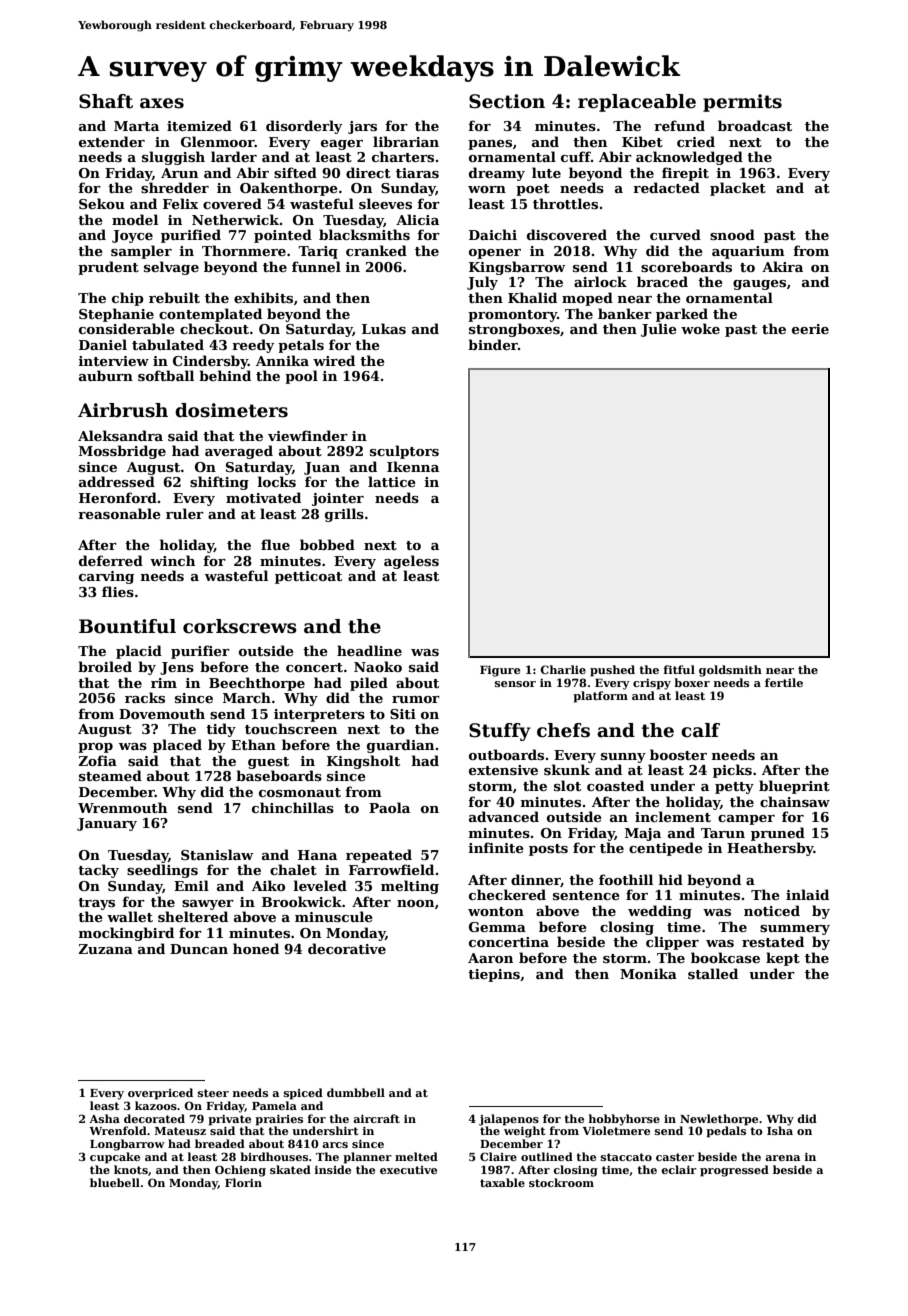  Describe the element at coordinates (362, 127) in the screenshot. I see `jars` at that location.
